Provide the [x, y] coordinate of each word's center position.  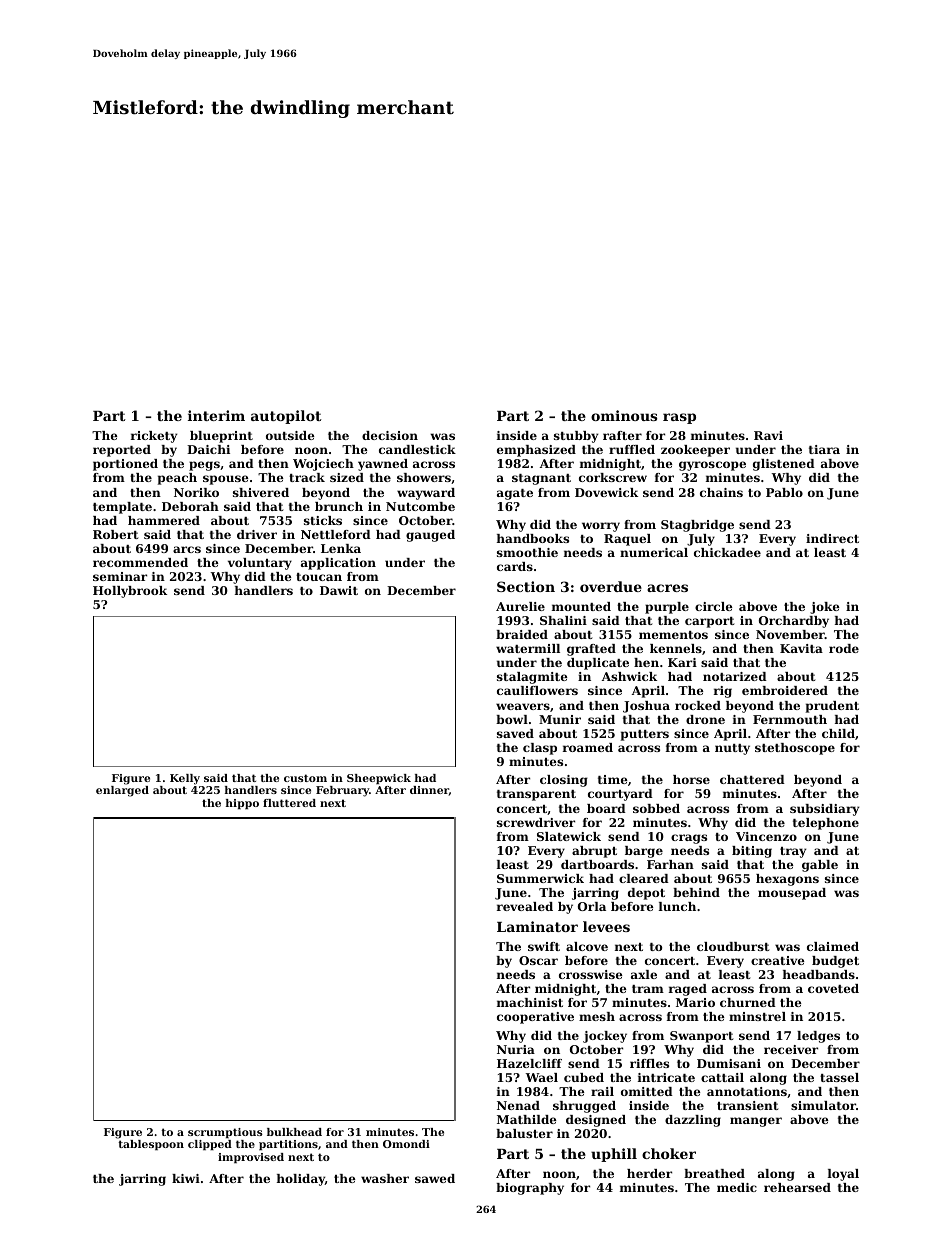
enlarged [122, 791]
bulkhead [294, 1132]
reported [122, 451]
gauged [430, 536]
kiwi [186, 1178]
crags [689, 839]
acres [667, 588]
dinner [429, 791]
